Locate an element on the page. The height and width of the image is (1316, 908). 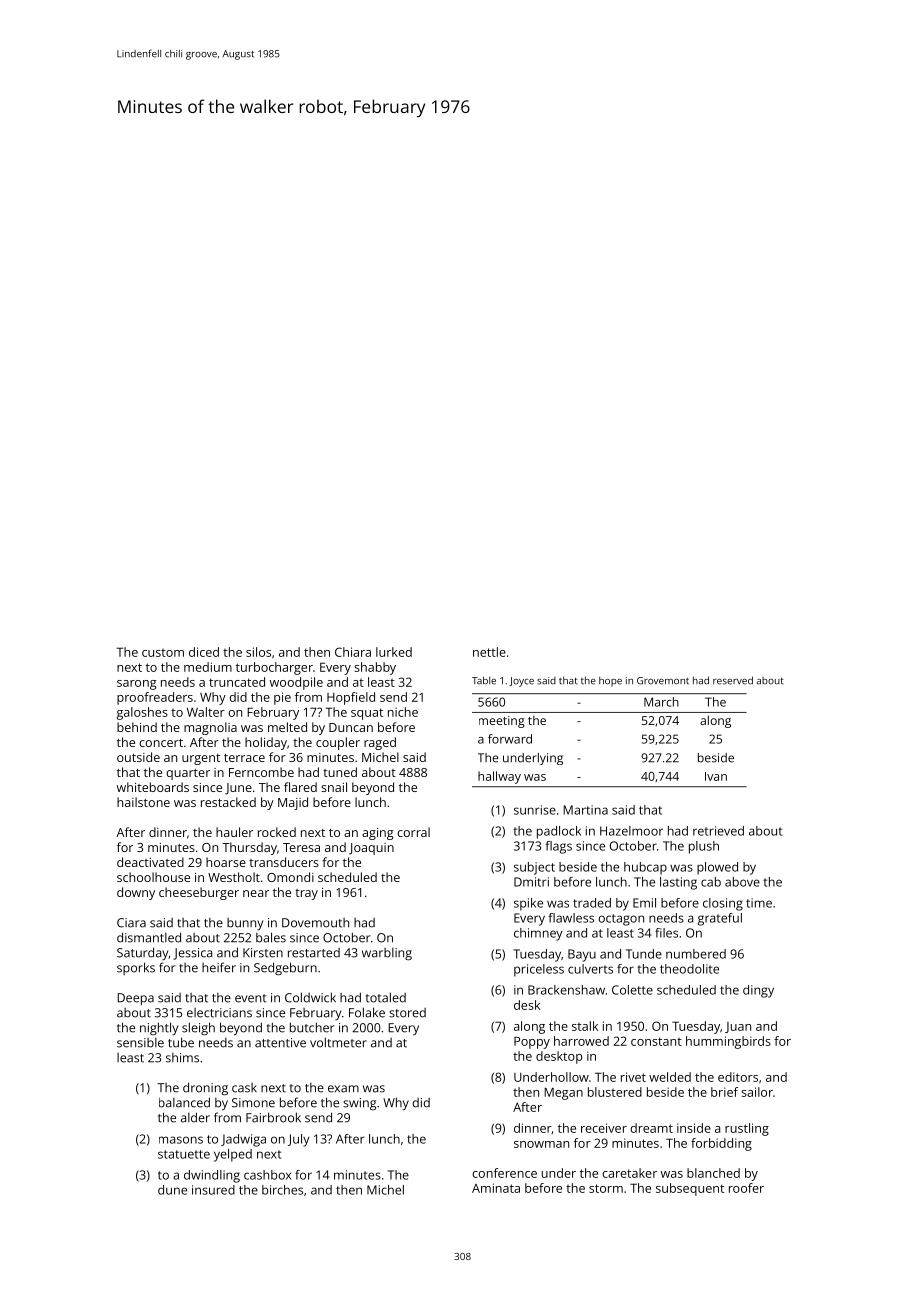
niche is located at coordinates (403, 712).
